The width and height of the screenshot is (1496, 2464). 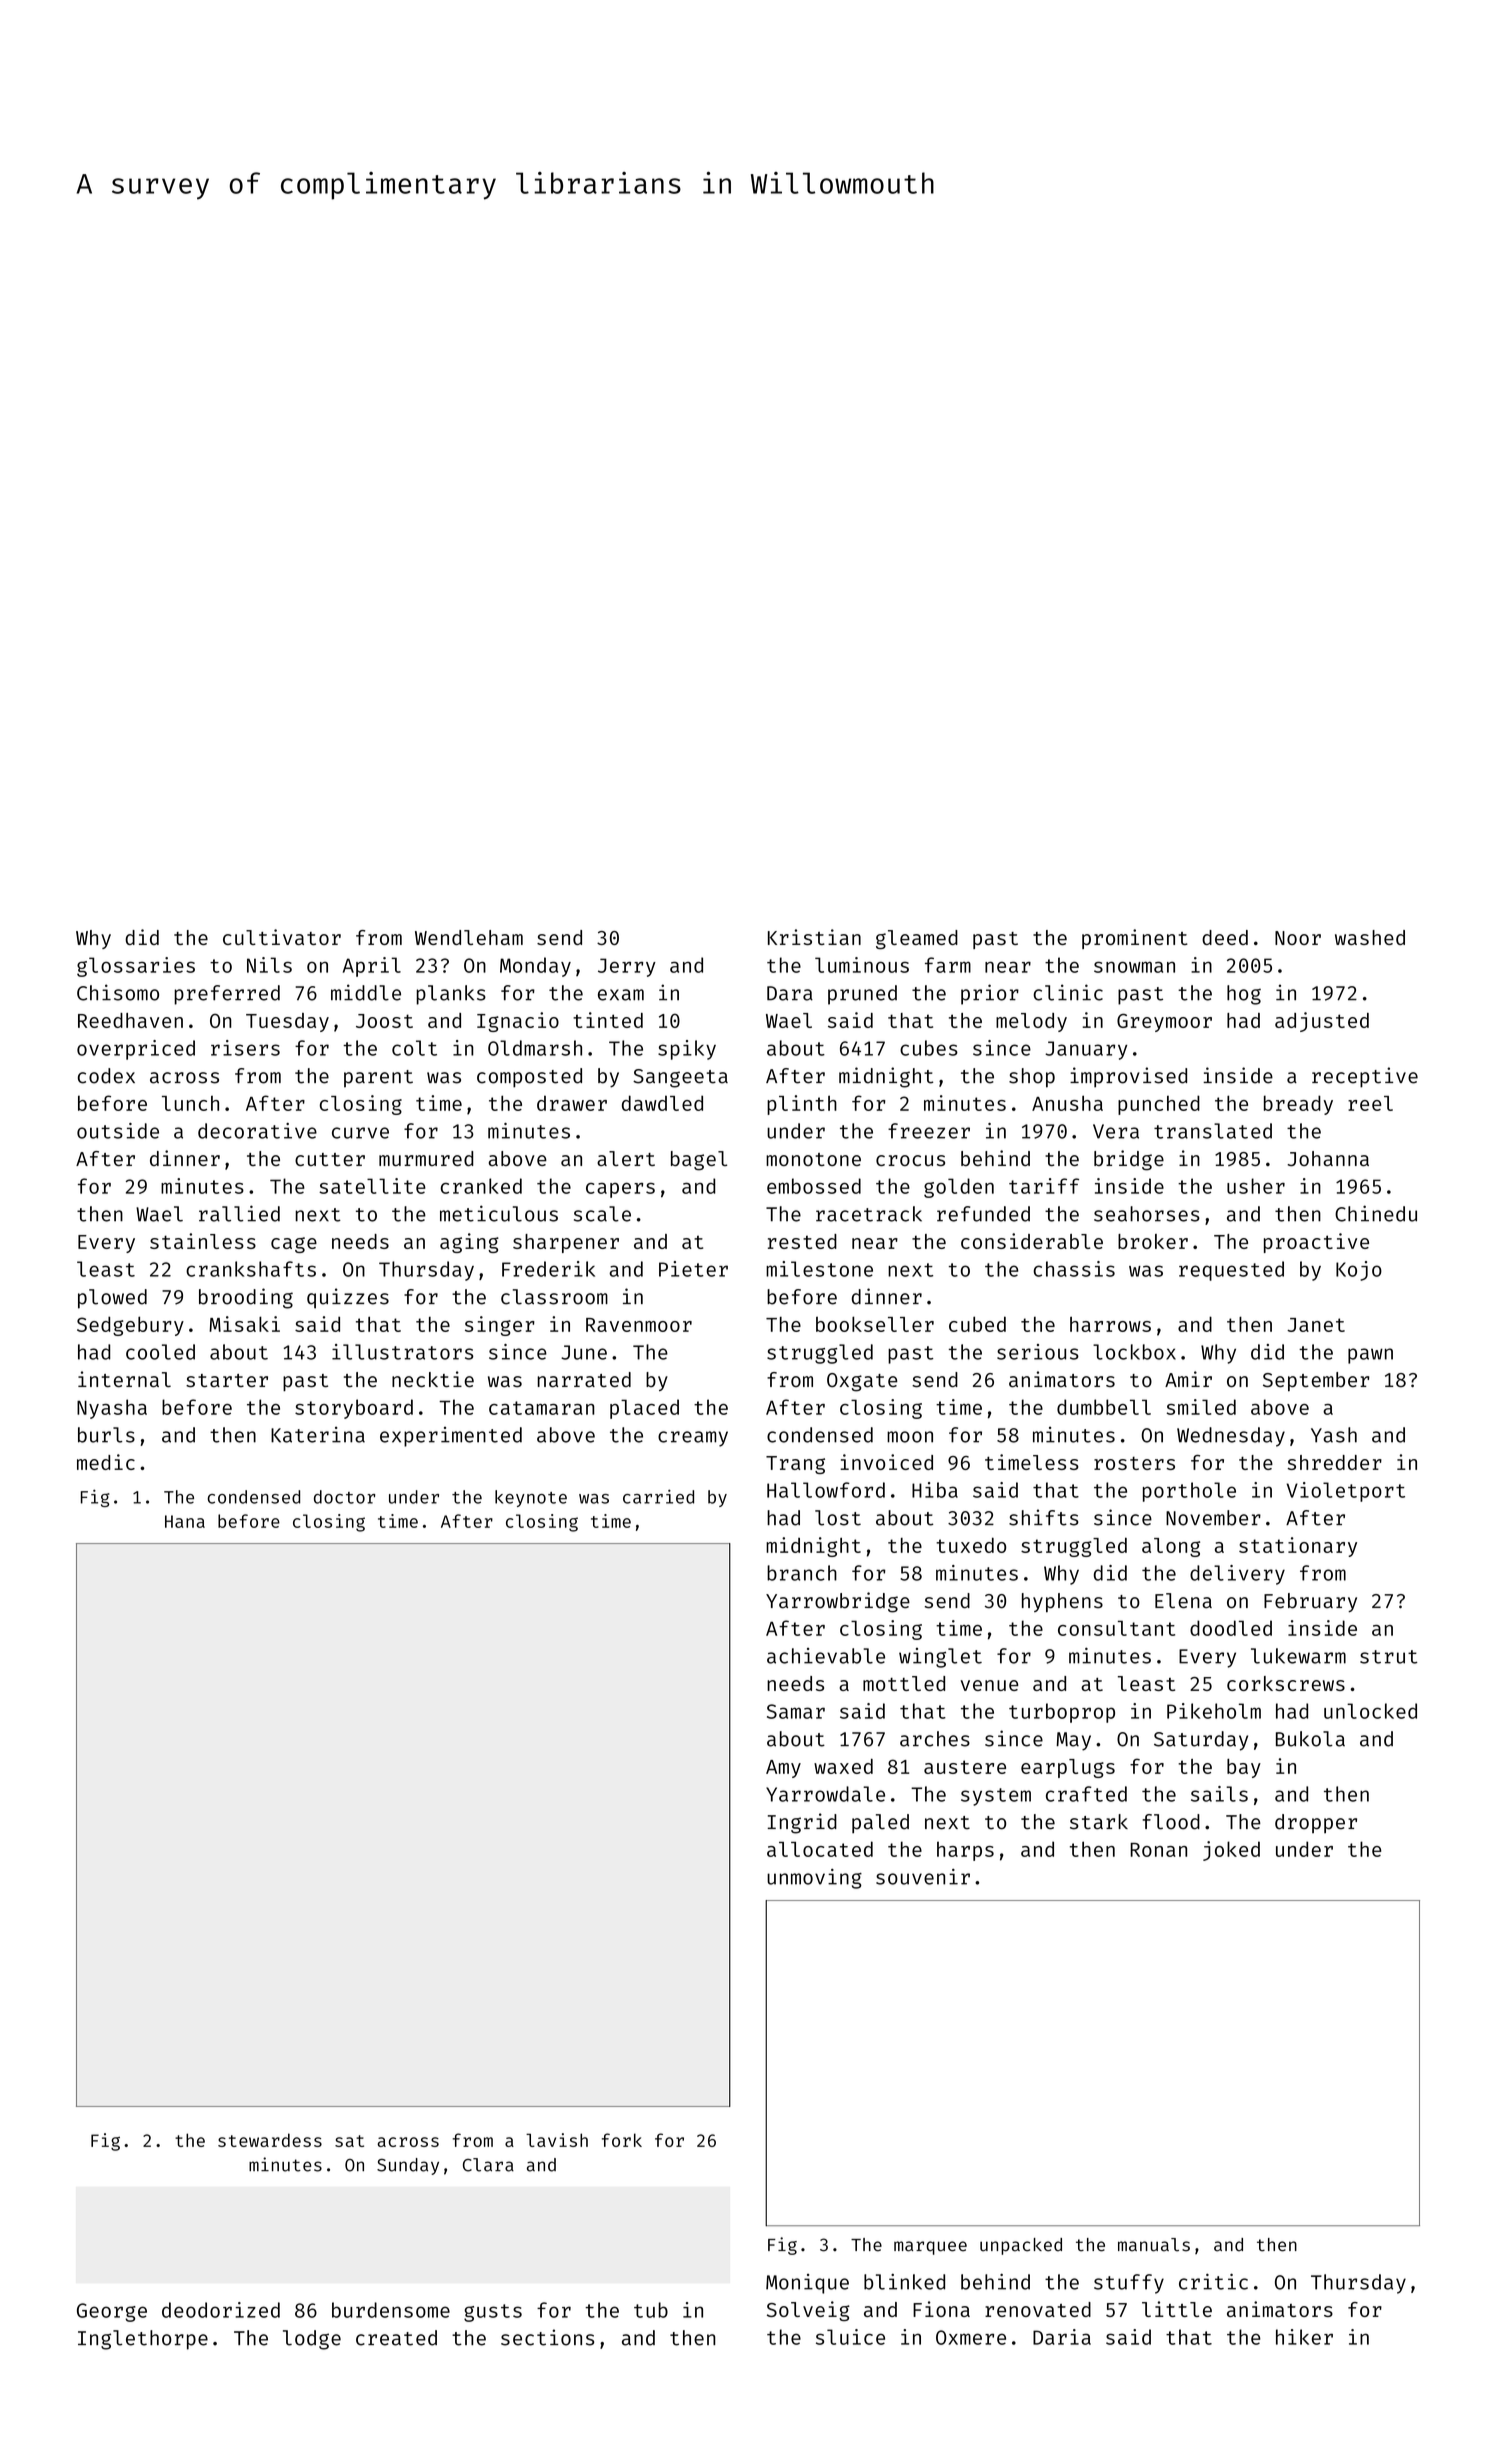 What do you see at coordinates (185, 1521) in the screenshot?
I see `Hana` at bounding box center [185, 1521].
